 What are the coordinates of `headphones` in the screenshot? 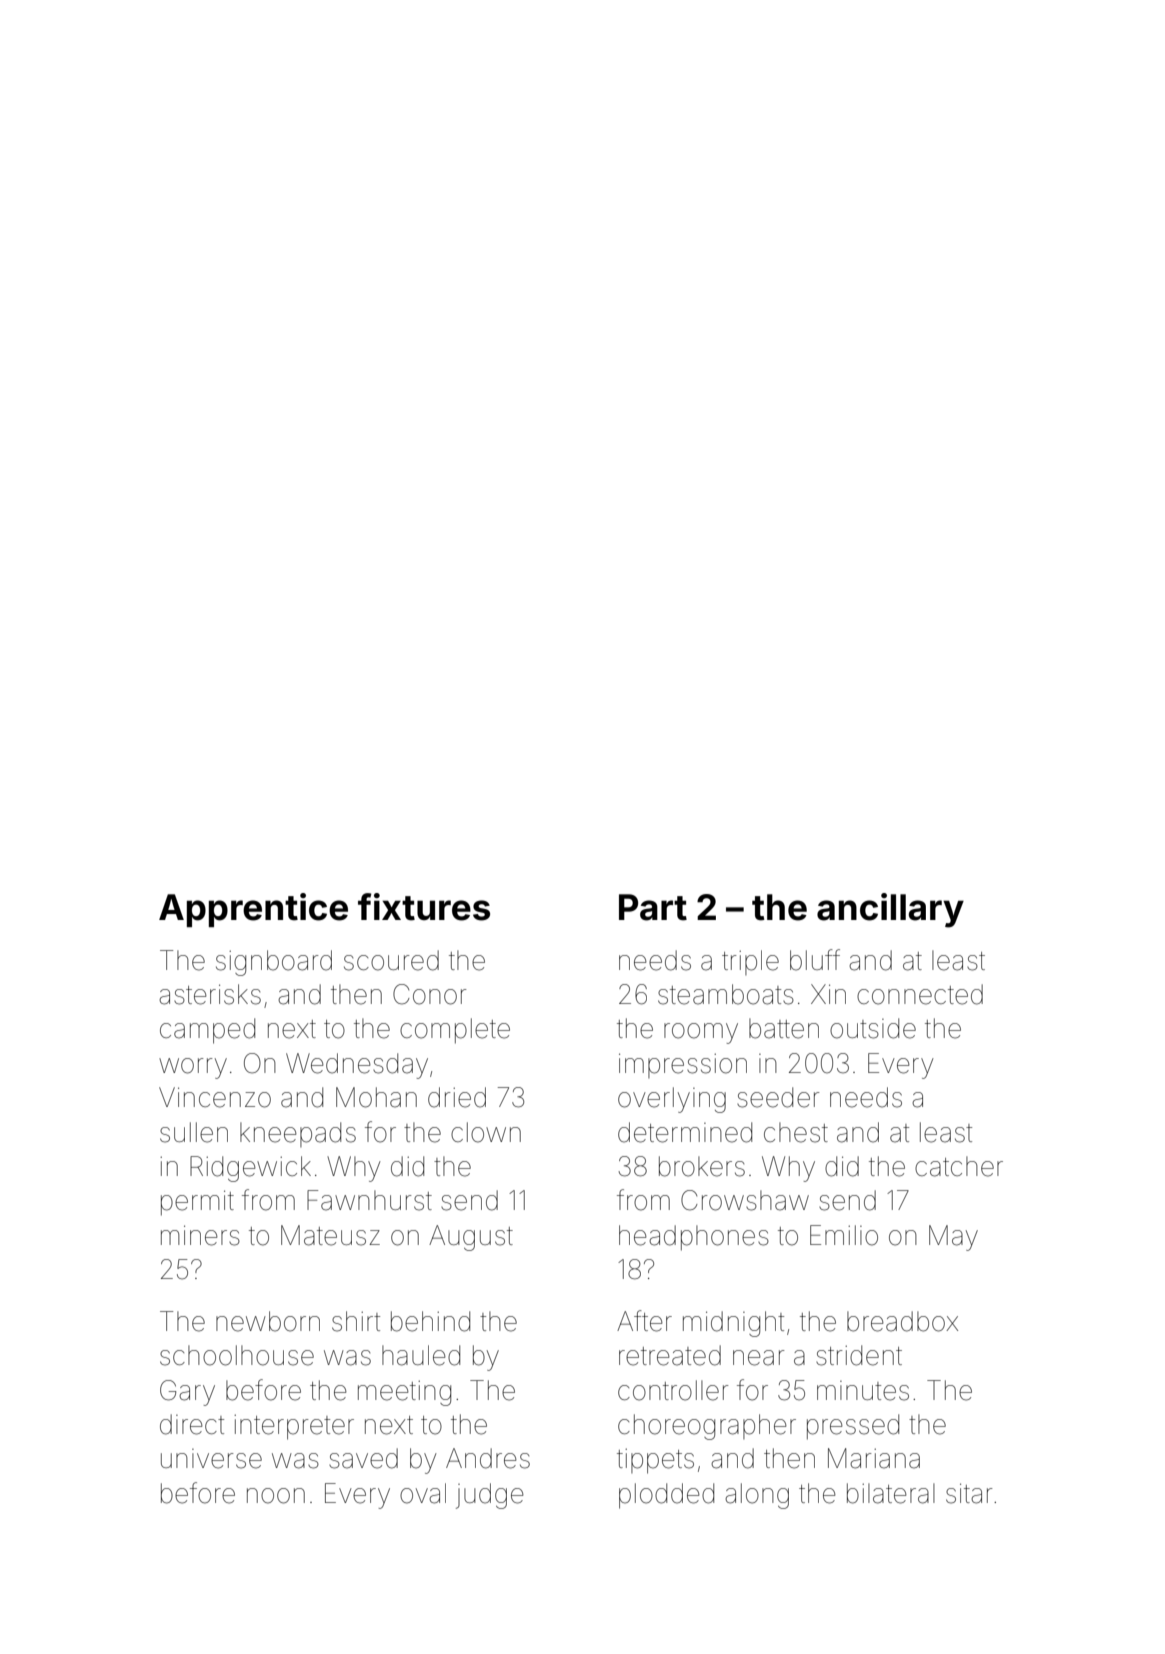 It's located at (694, 1238).
